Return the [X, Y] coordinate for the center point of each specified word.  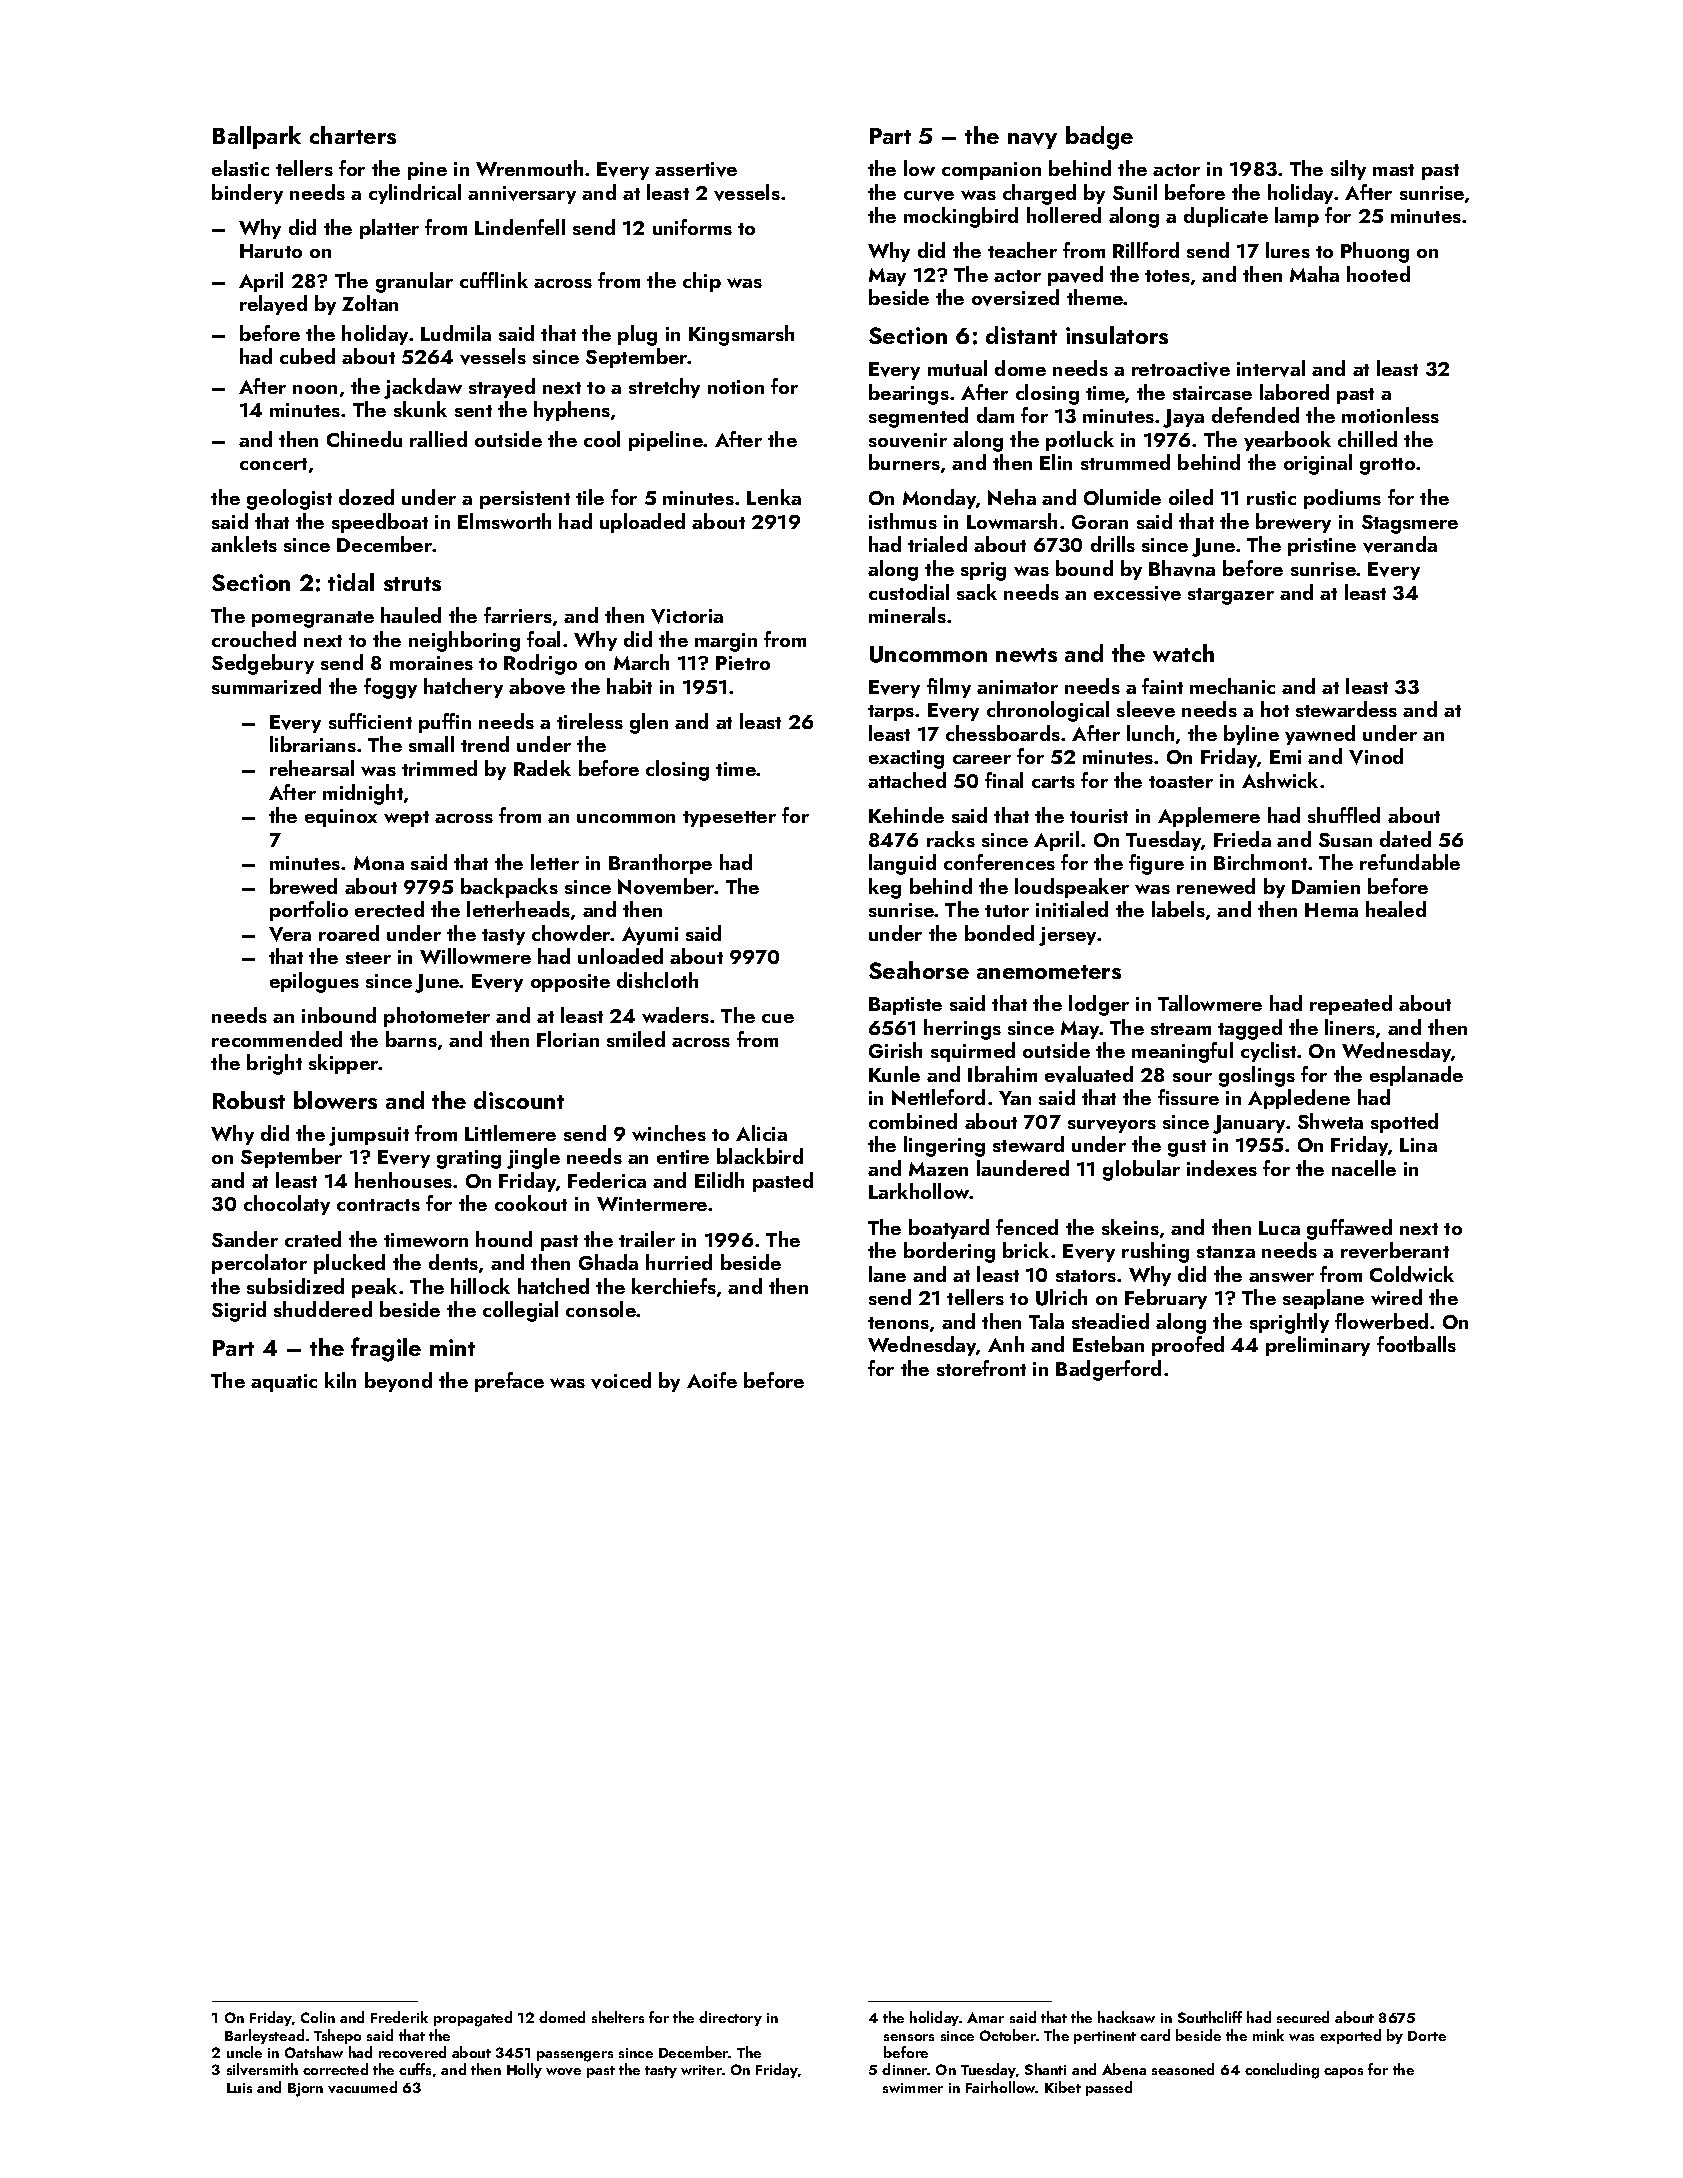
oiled [1191, 497]
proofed [1188, 1346]
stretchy [664, 388]
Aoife [712, 1380]
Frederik [399, 2017]
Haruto [271, 251]
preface [509, 1382]
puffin [445, 723]
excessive [1137, 593]
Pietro [743, 663]
